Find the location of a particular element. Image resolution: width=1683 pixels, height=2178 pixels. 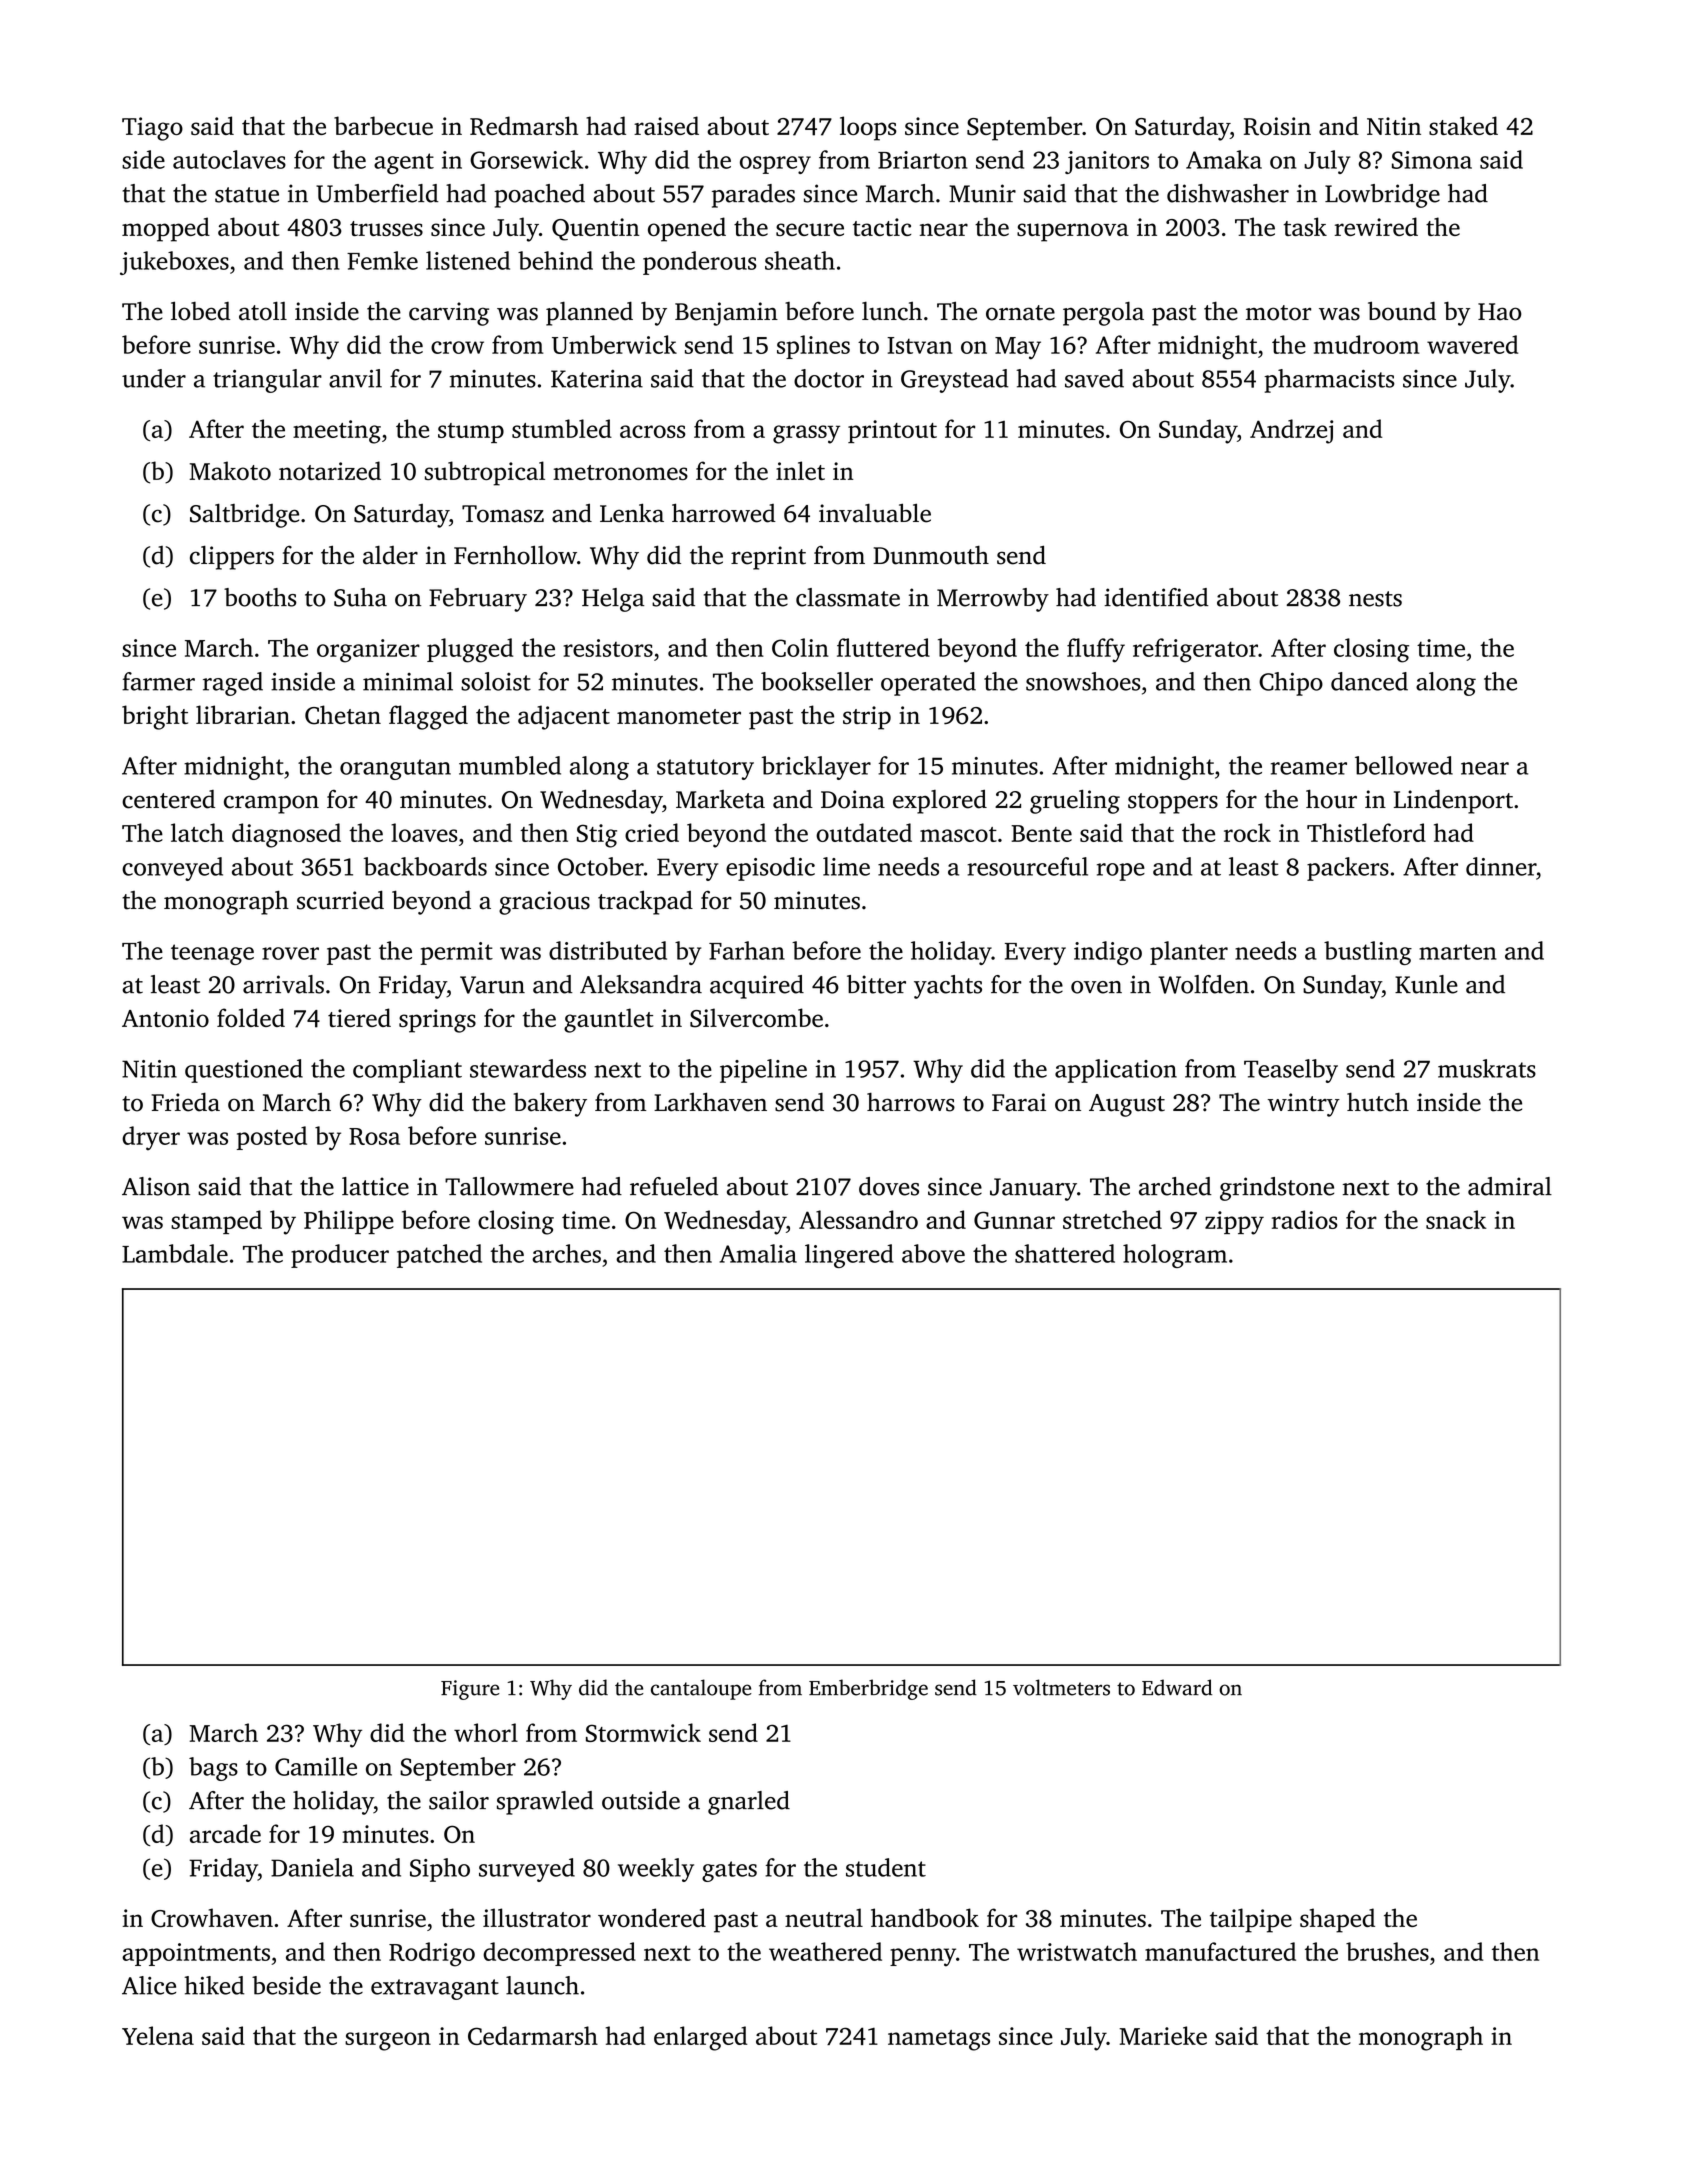

surgeon is located at coordinates (388, 2041).
